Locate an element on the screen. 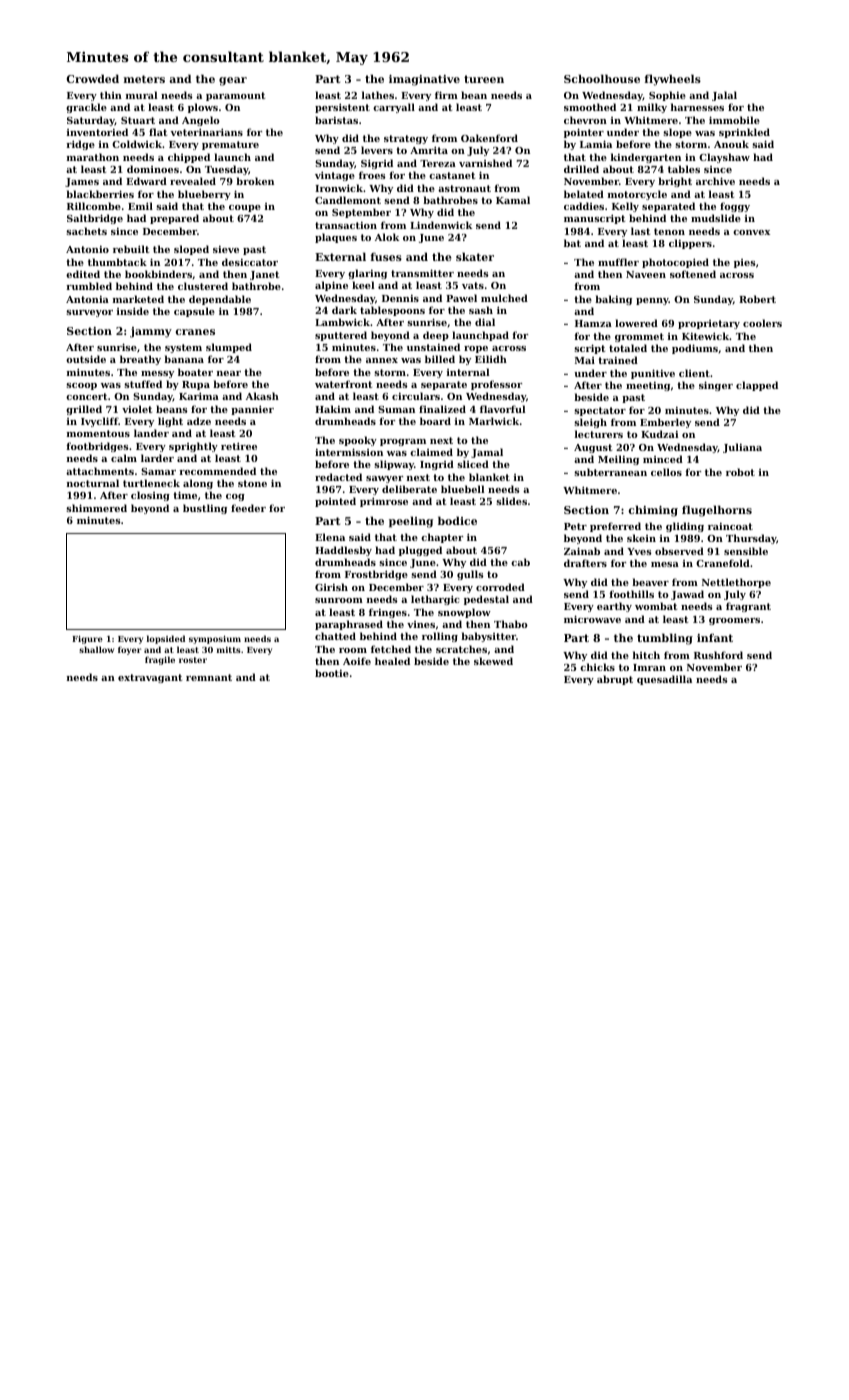 The height and width of the screenshot is (1400, 849). robot is located at coordinates (740, 472).
